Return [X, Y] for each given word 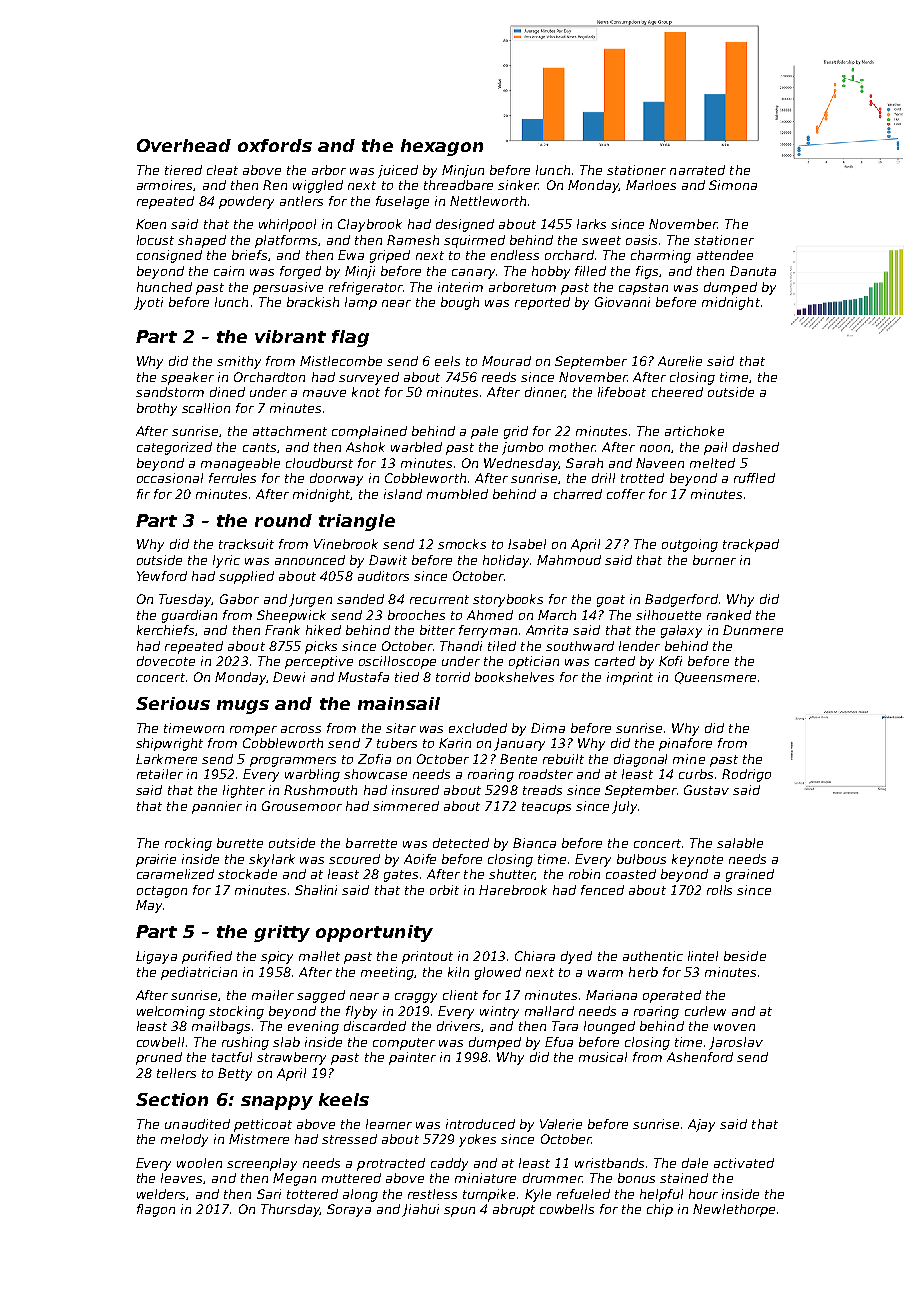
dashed [756, 447]
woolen [199, 1163]
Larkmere [166, 759]
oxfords [275, 145]
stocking [236, 1012]
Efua [559, 1042]
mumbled [457, 494]
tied [407, 677]
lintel [703, 956]
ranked [729, 615]
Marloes [651, 185]
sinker [518, 185]
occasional [170, 478]
